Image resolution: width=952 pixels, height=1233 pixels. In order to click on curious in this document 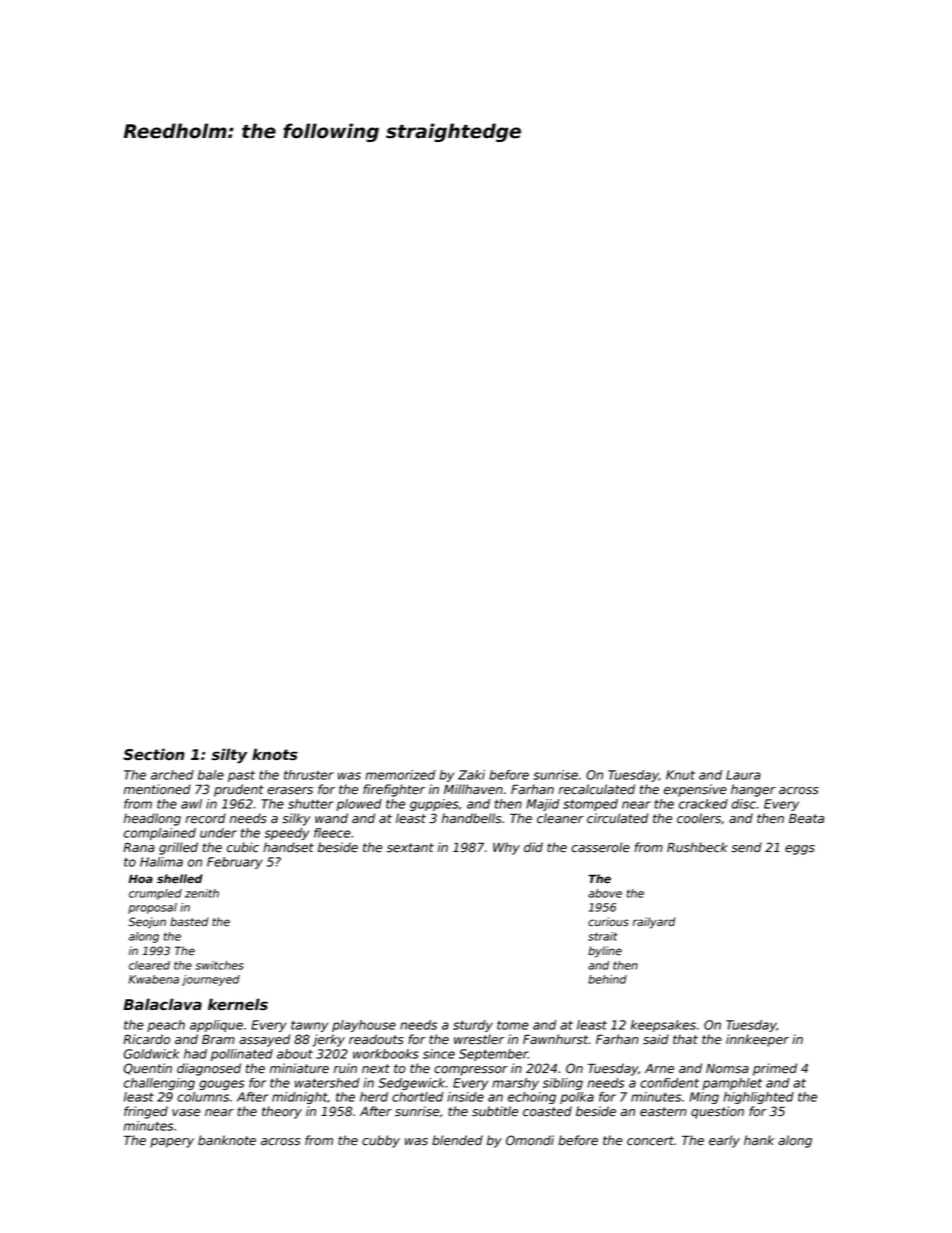, I will do `click(608, 922)`.
